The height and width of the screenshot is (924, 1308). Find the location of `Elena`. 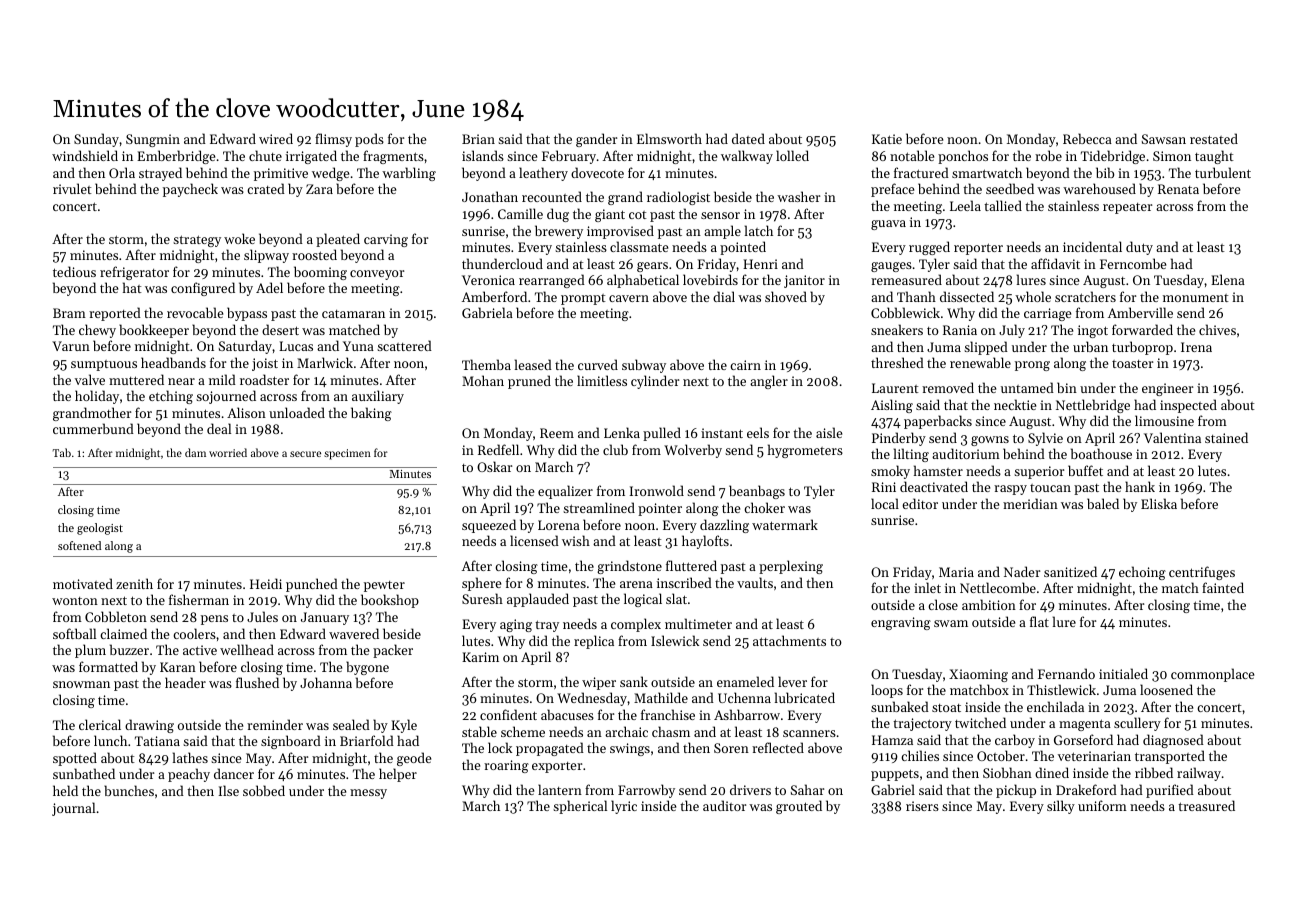

Elena is located at coordinates (1228, 279).
